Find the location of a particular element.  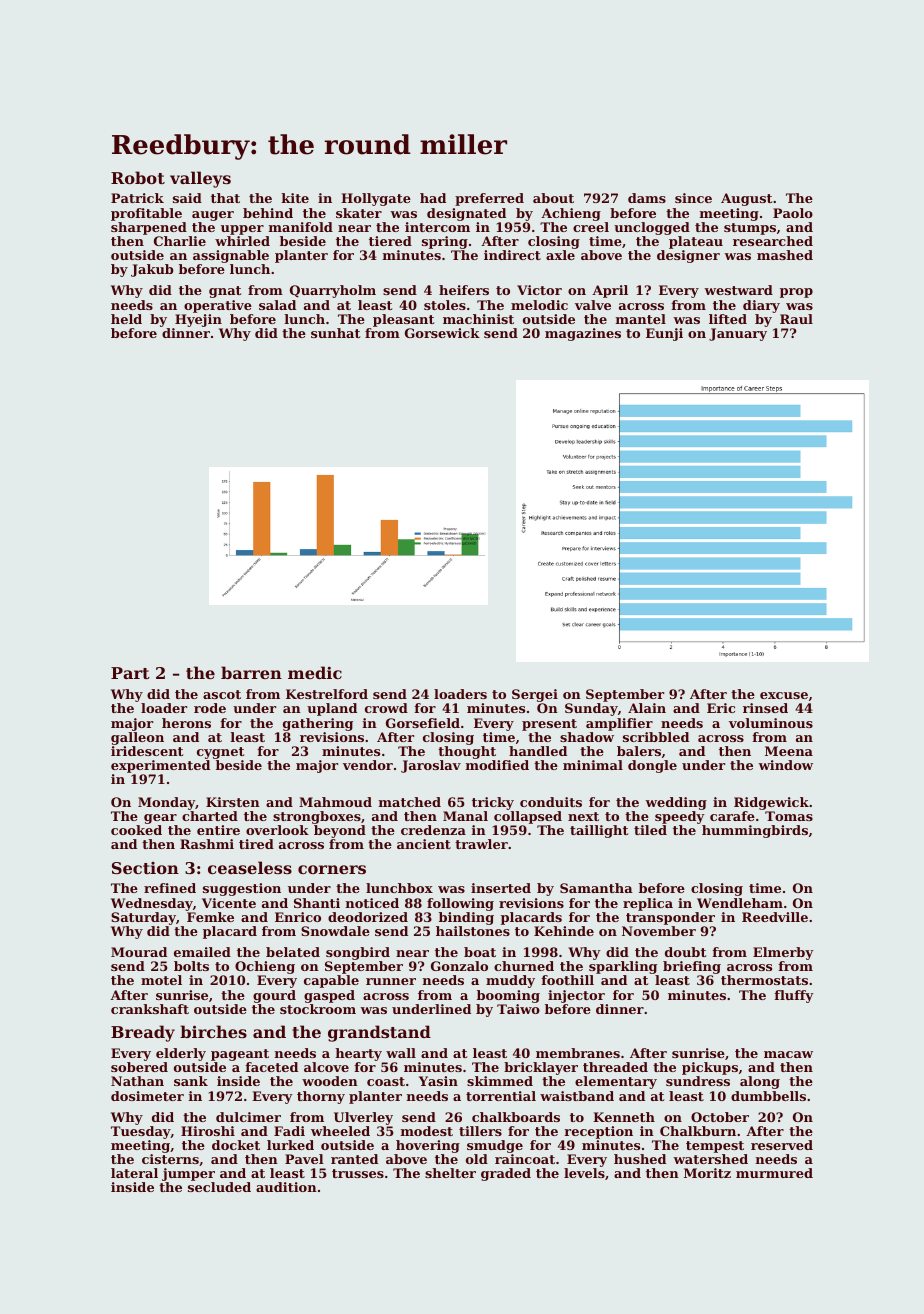

pleasant is located at coordinates (403, 320).
